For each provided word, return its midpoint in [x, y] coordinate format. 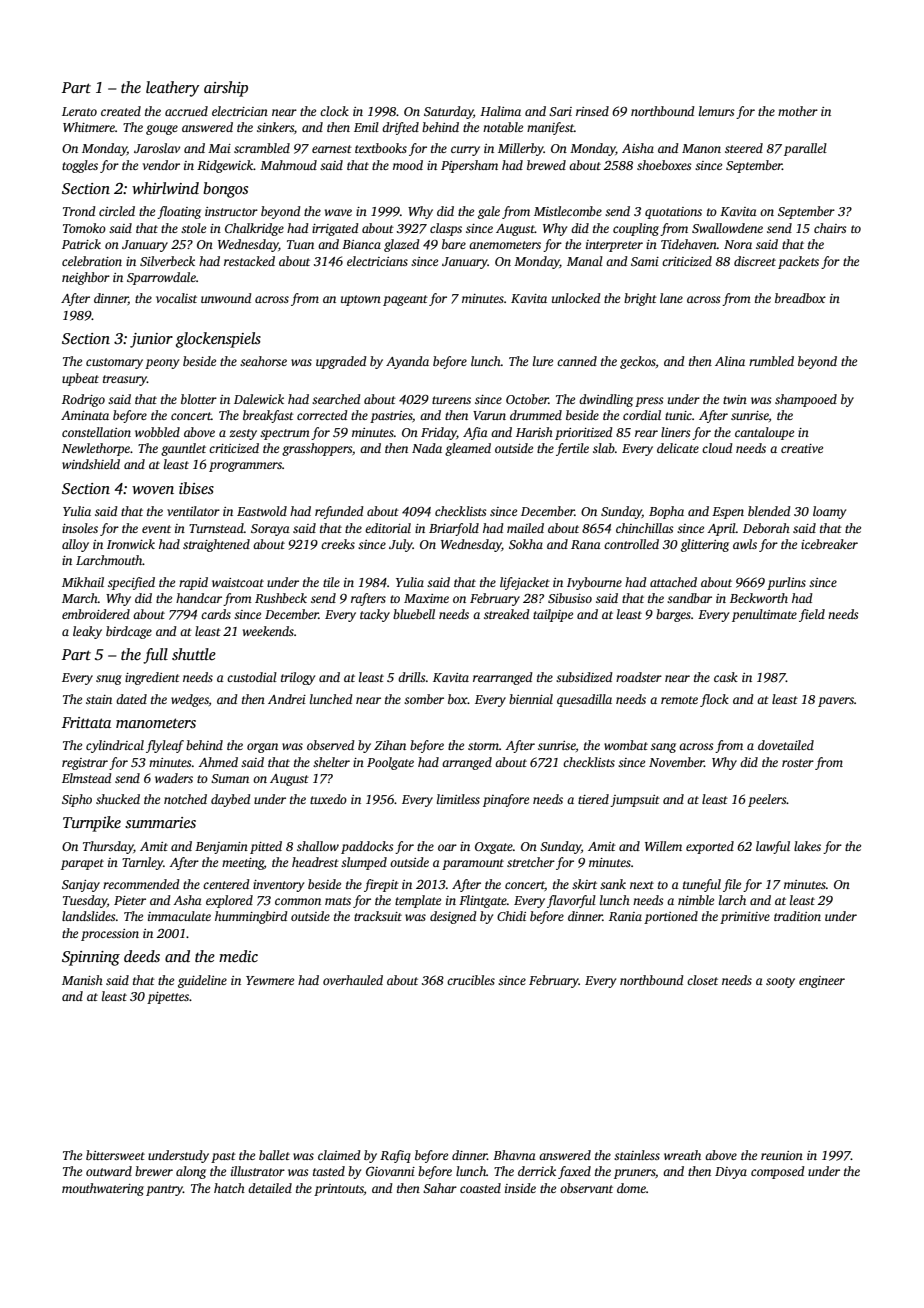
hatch [229, 1188]
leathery [173, 89]
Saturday [448, 112]
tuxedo [328, 799]
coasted [480, 1188]
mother [798, 111]
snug [109, 680]
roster [798, 763]
